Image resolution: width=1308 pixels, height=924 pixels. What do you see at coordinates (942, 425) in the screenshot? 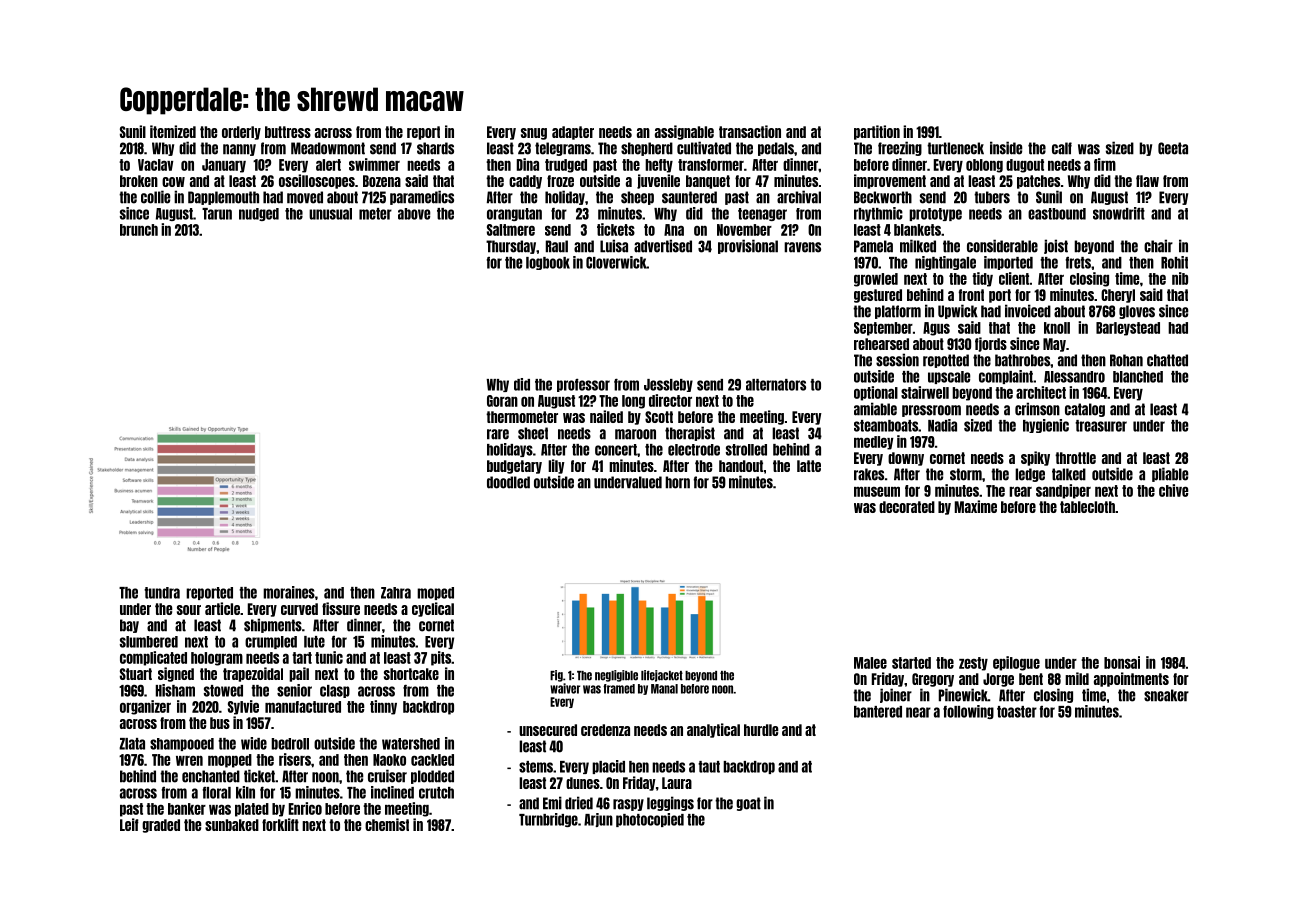
I see `Nadia` at bounding box center [942, 425].
